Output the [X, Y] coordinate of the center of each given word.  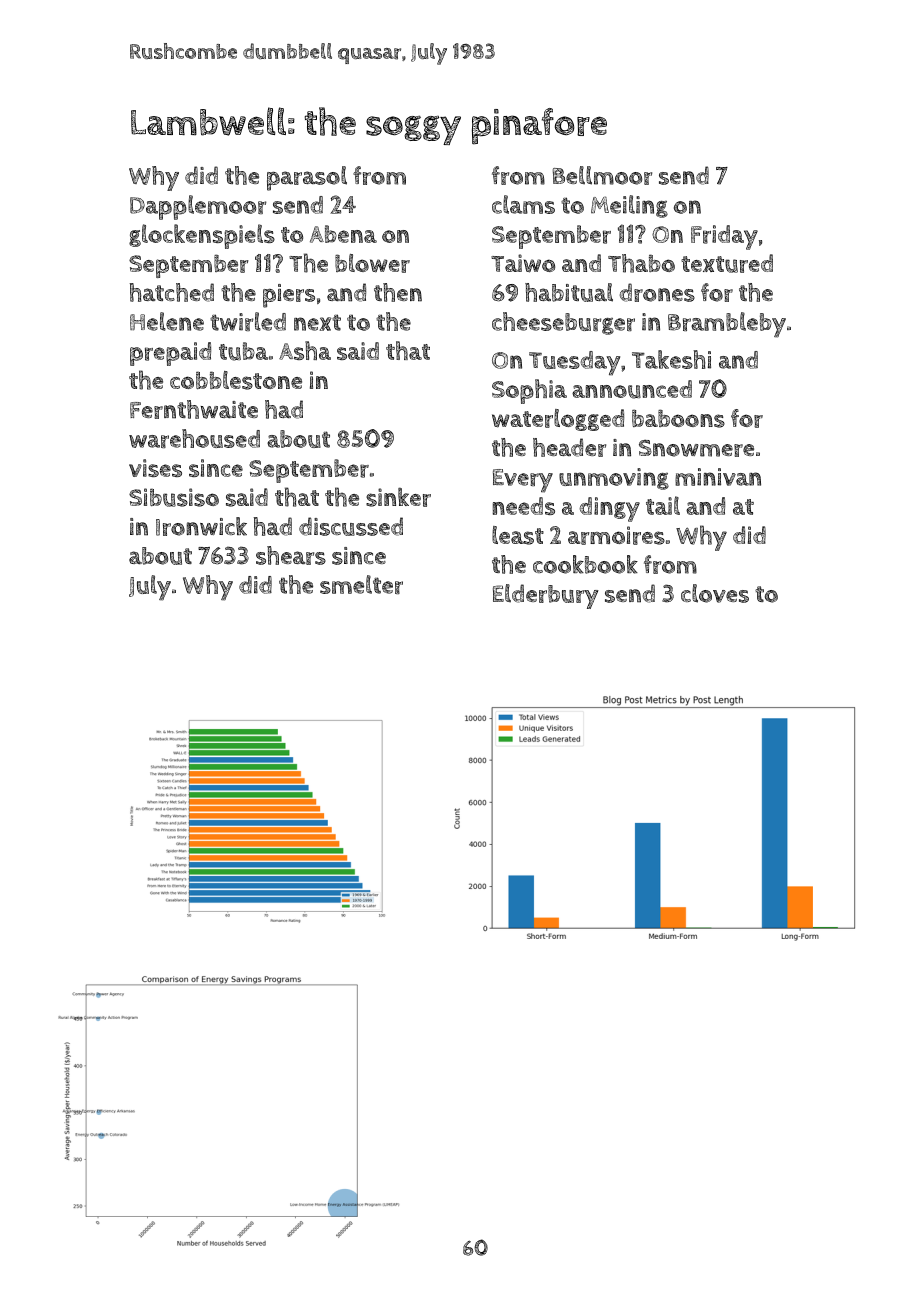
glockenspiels [202, 236]
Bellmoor [602, 175]
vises [155, 468]
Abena [343, 234]
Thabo [641, 263]
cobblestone [236, 380]
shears [291, 555]
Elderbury [546, 596]
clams [523, 204]
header [569, 447]
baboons [678, 418]
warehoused [194, 438]
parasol [307, 178]
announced [632, 389]
